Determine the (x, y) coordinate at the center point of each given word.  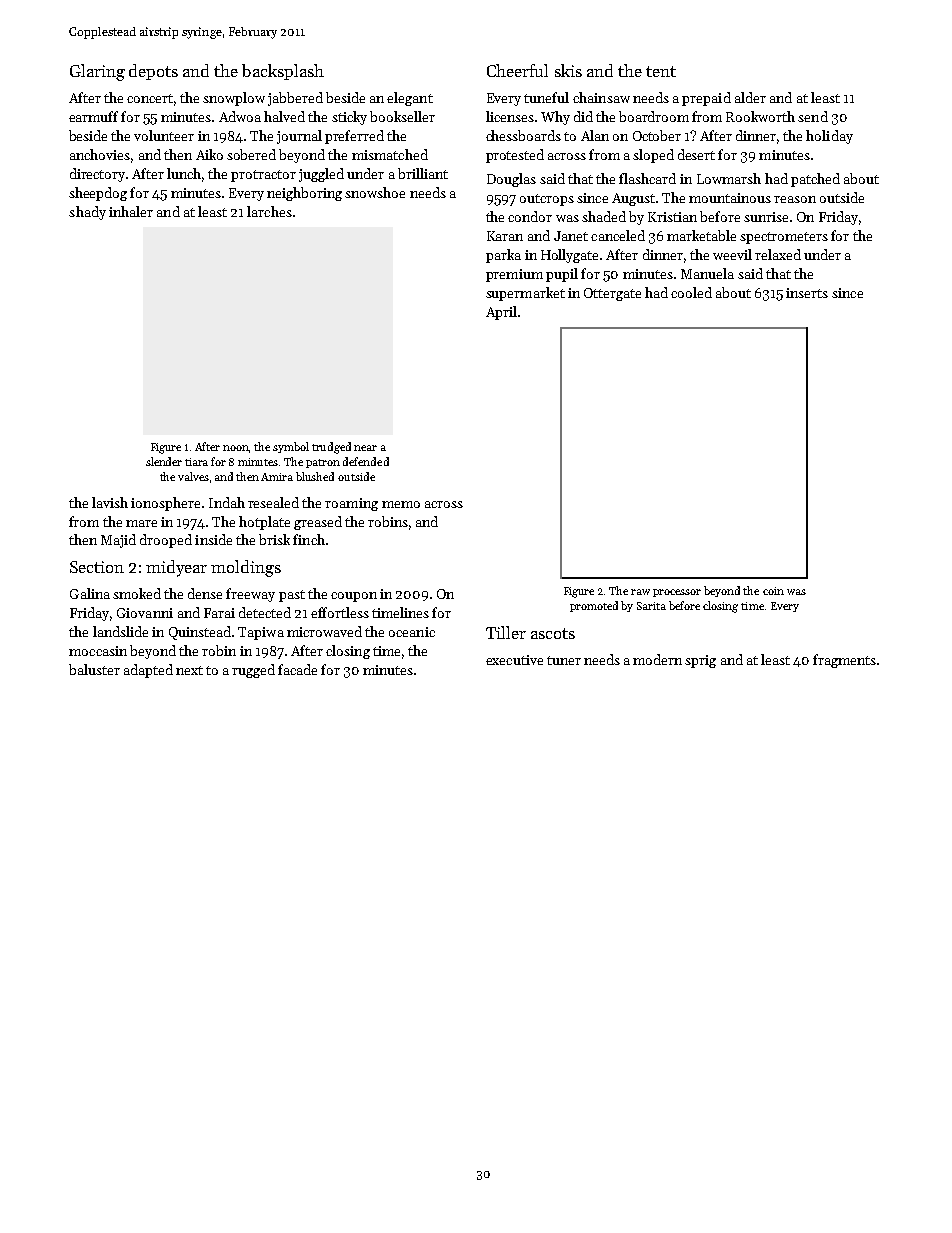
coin (773, 591)
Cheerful (517, 70)
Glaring (97, 72)
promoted (594, 606)
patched (815, 180)
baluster (94, 669)
